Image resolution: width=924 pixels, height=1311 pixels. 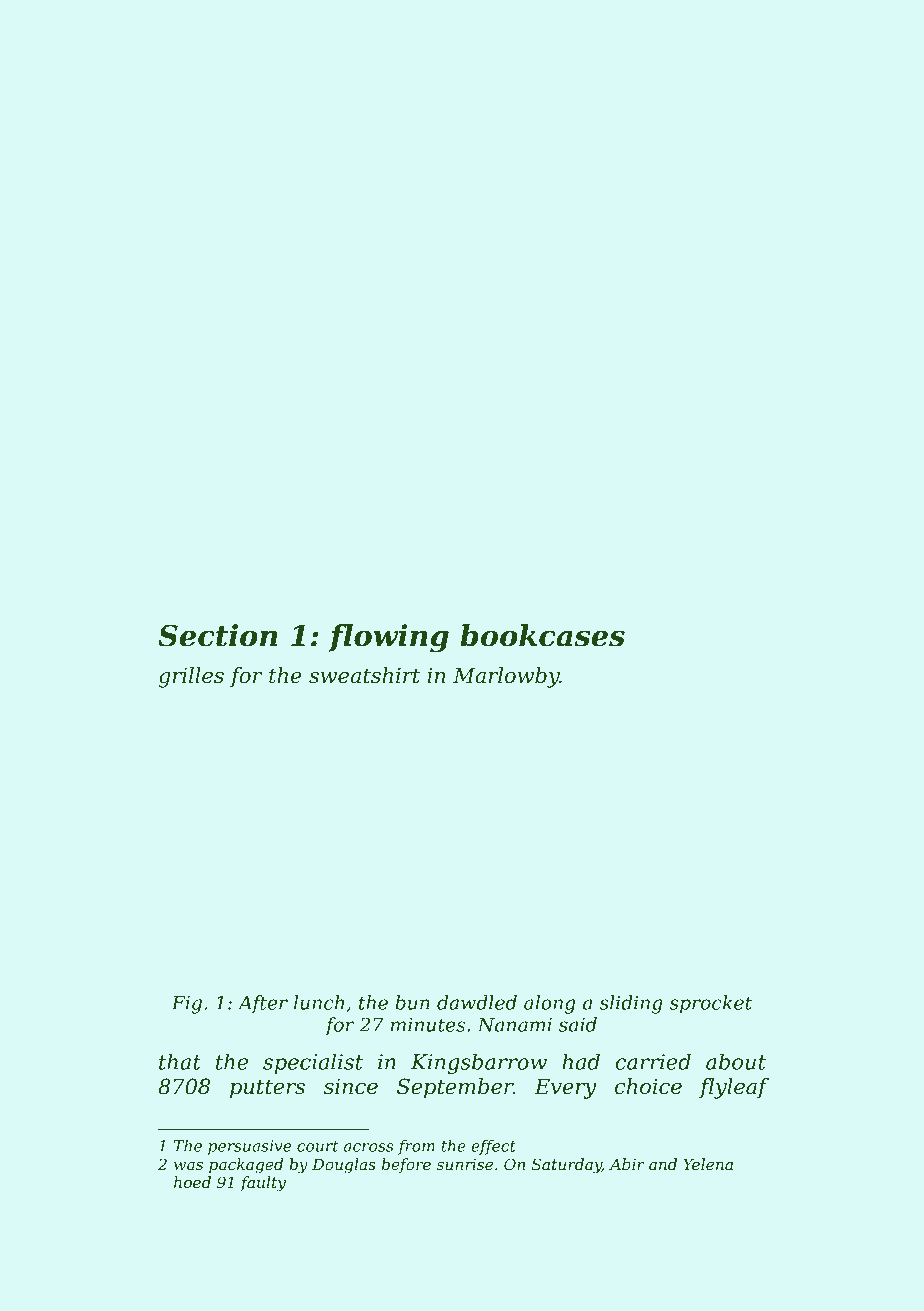 I want to click on grilles, so click(x=191, y=677).
